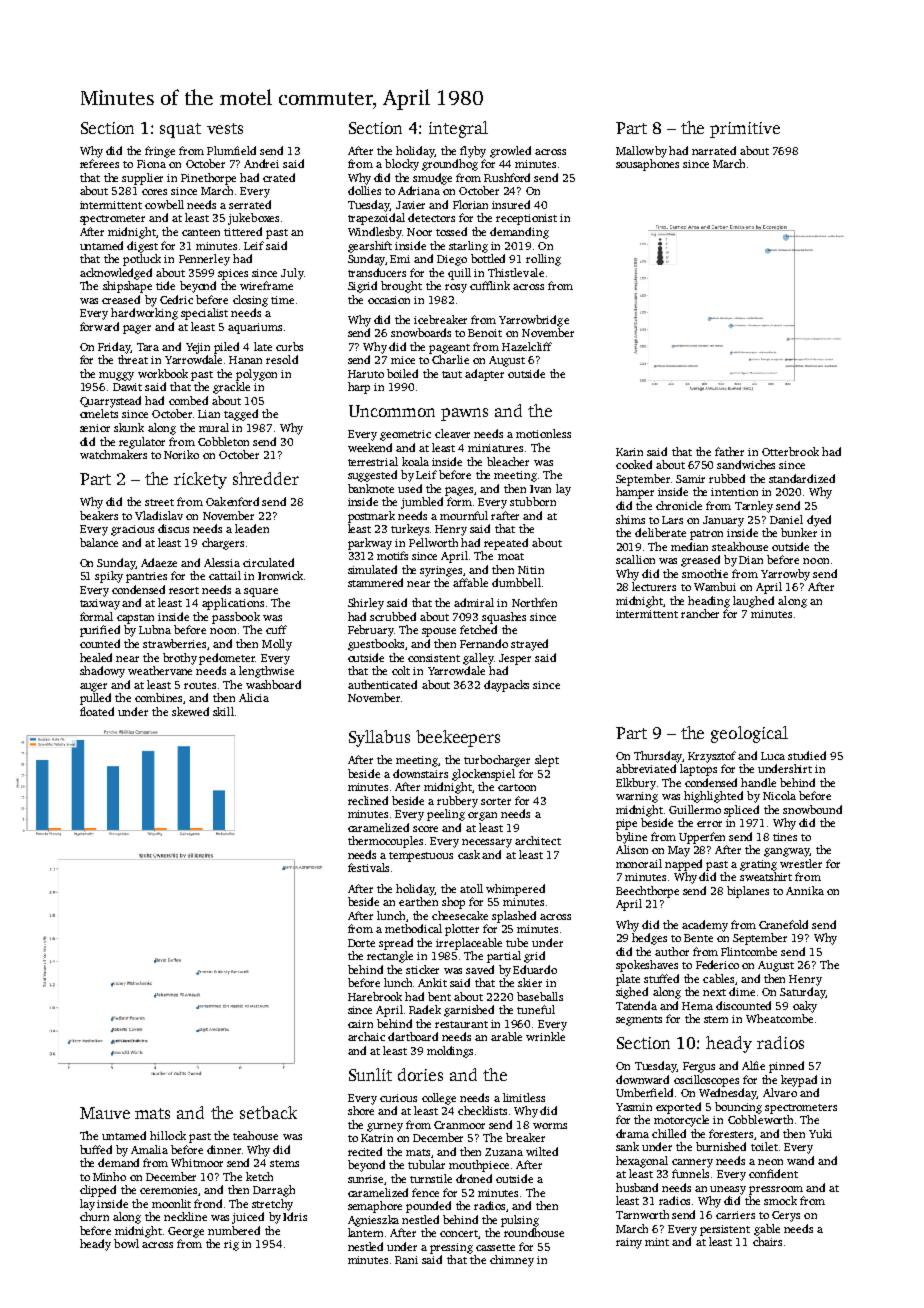 This screenshot has height=1308, width=924. What do you see at coordinates (144, 314) in the screenshot?
I see `hardworking` at bounding box center [144, 314].
